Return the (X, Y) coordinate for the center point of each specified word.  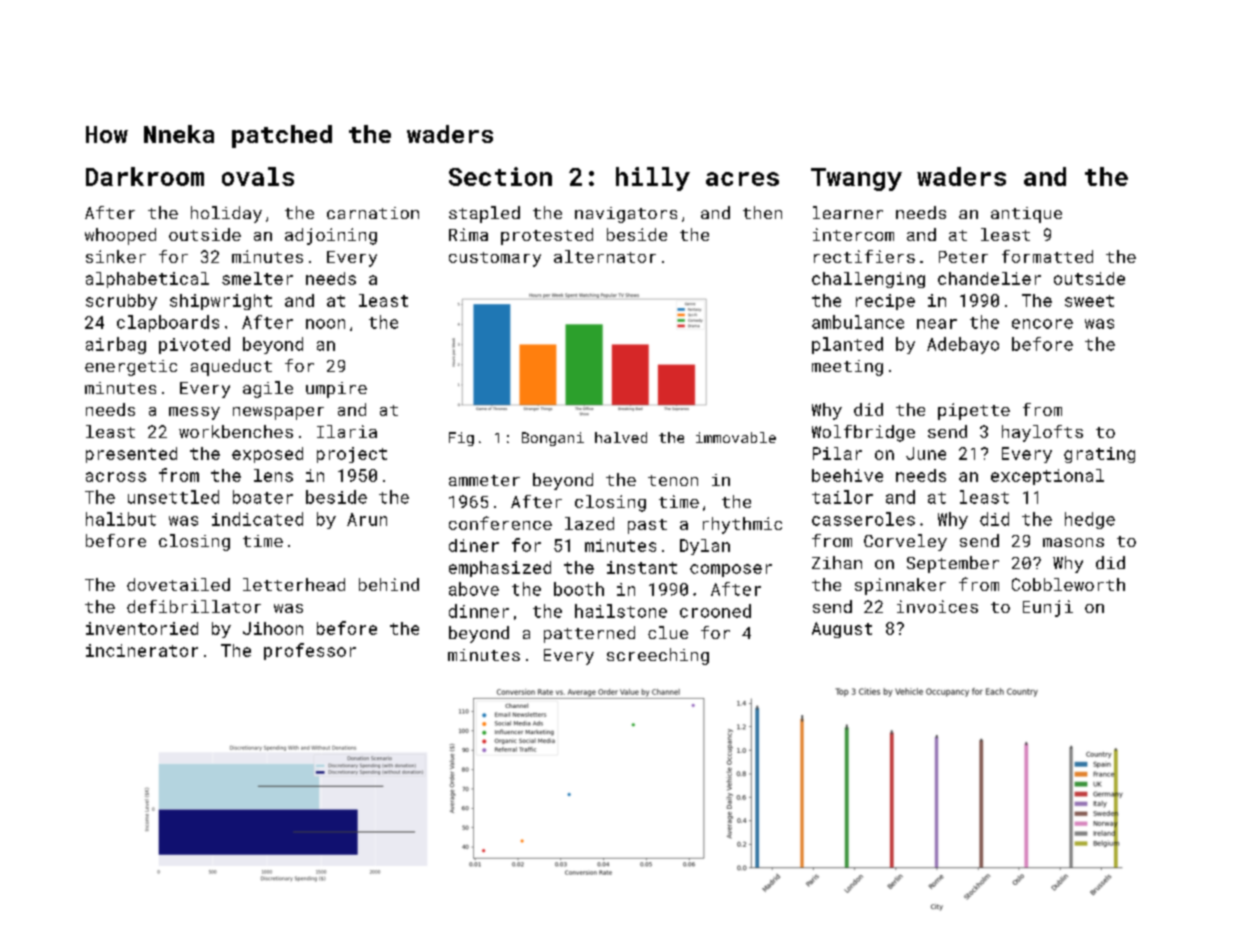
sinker (116, 256)
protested (547, 236)
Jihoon (273, 628)
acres (742, 179)
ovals (258, 176)
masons (1073, 542)
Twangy (856, 179)
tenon (673, 480)
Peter (963, 257)
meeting (847, 368)
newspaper (278, 413)
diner (474, 545)
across (116, 477)
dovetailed (178, 584)
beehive (847, 475)
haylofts (1042, 433)
